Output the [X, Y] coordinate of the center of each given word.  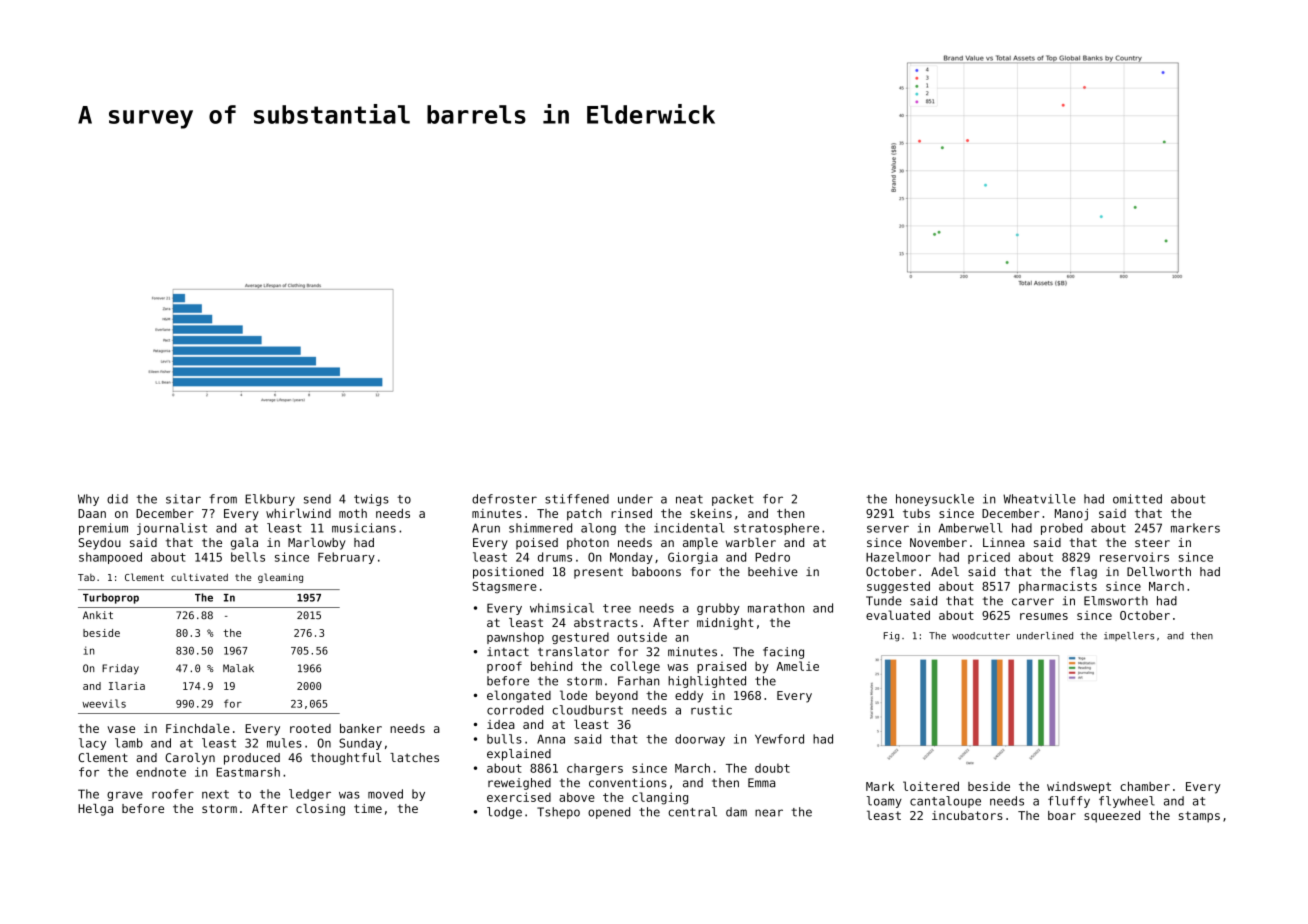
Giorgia [693, 558]
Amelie [797, 666]
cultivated [199, 577]
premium [103, 529]
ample [700, 544]
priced [989, 558]
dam [736, 812]
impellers [1129, 636]
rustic [711, 710]
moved [385, 794]
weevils [104, 703]
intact [508, 652]
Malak [238, 668]
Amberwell [970, 528]
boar [1062, 815]
